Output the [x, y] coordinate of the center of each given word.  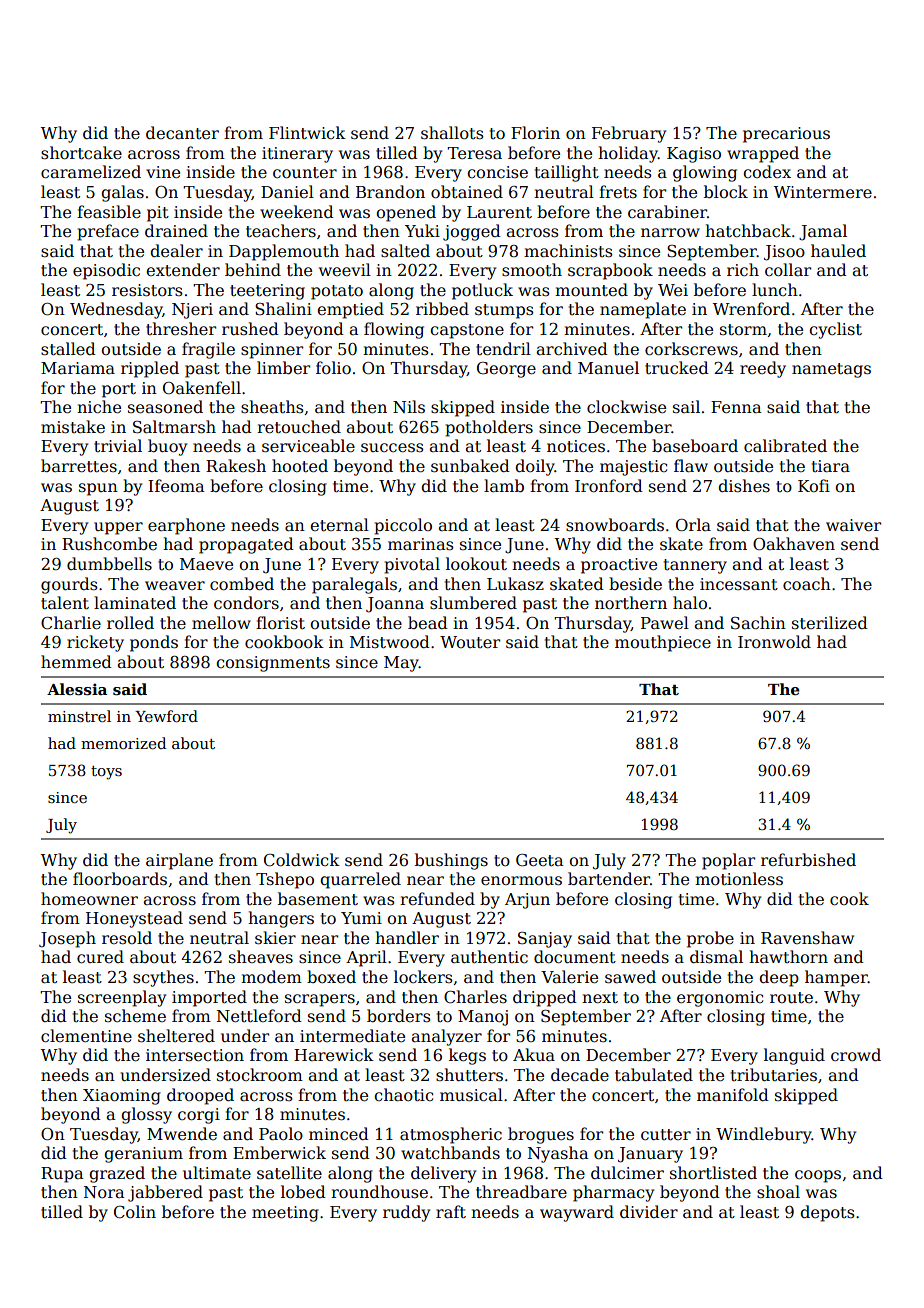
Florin [535, 132]
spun [98, 489]
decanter [182, 133]
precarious [786, 135]
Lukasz [515, 583]
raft [451, 1212]
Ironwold [774, 642]
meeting [285, 1214]
